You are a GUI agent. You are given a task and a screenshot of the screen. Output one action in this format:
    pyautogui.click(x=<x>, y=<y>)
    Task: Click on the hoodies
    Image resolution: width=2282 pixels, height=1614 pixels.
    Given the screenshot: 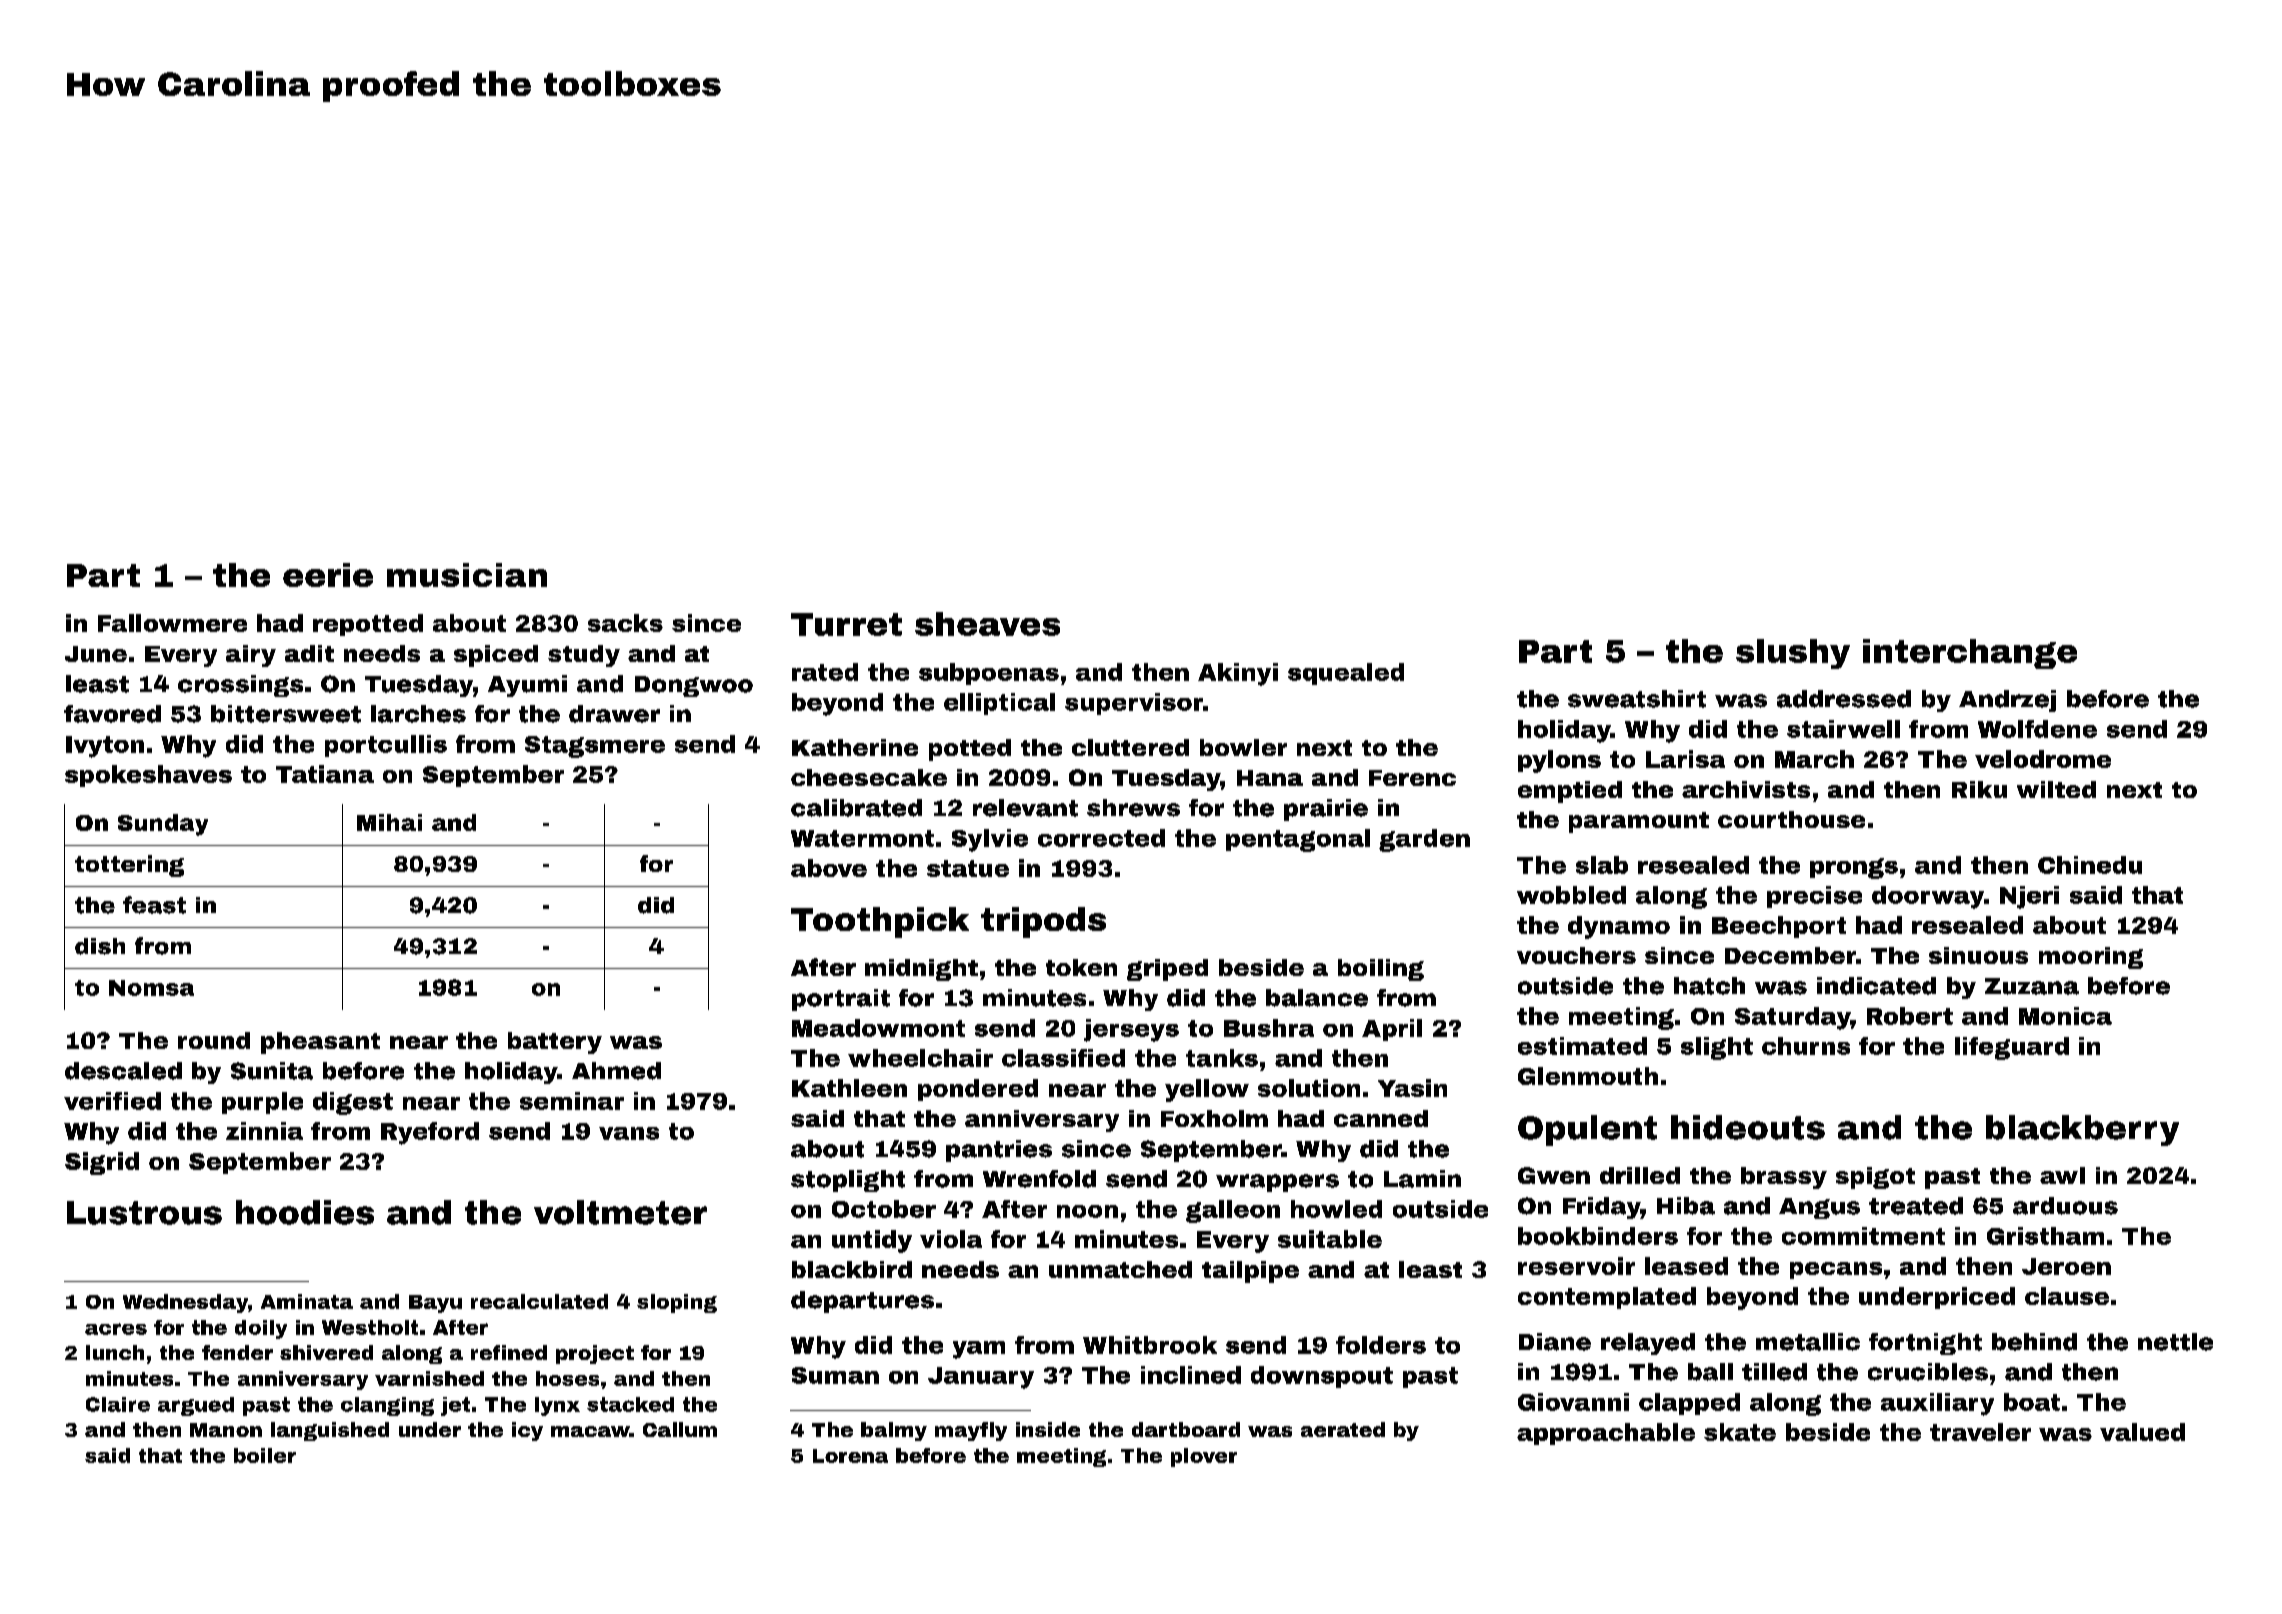 What is the action you would take?
    pyautogui.click(x=305, y=1212)
